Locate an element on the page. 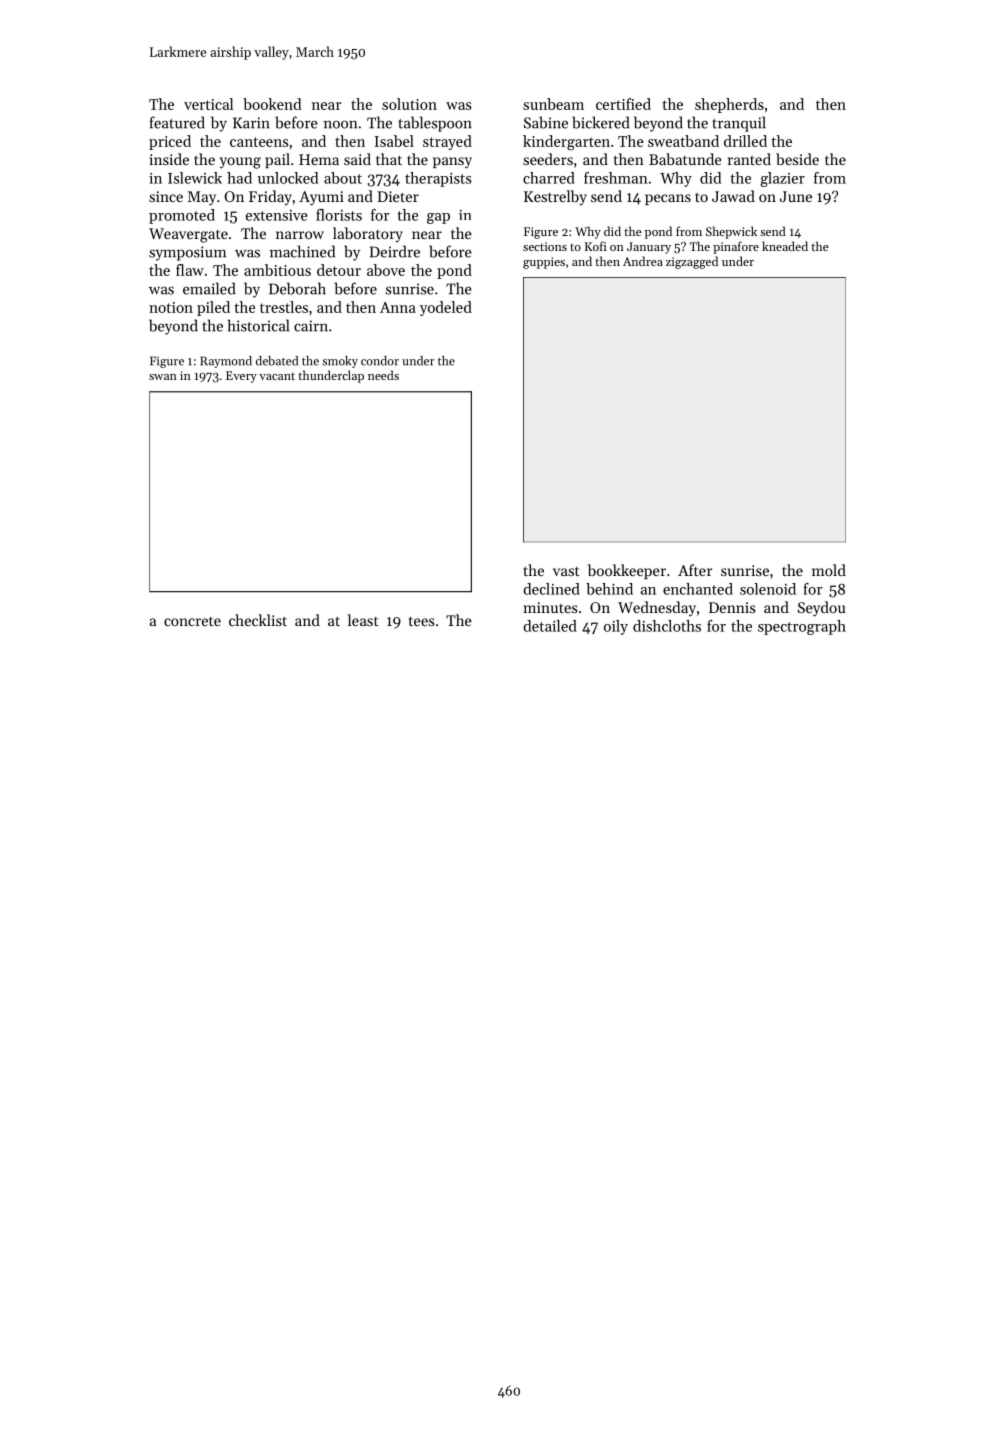  mold is located at coordinates (829, 570).
